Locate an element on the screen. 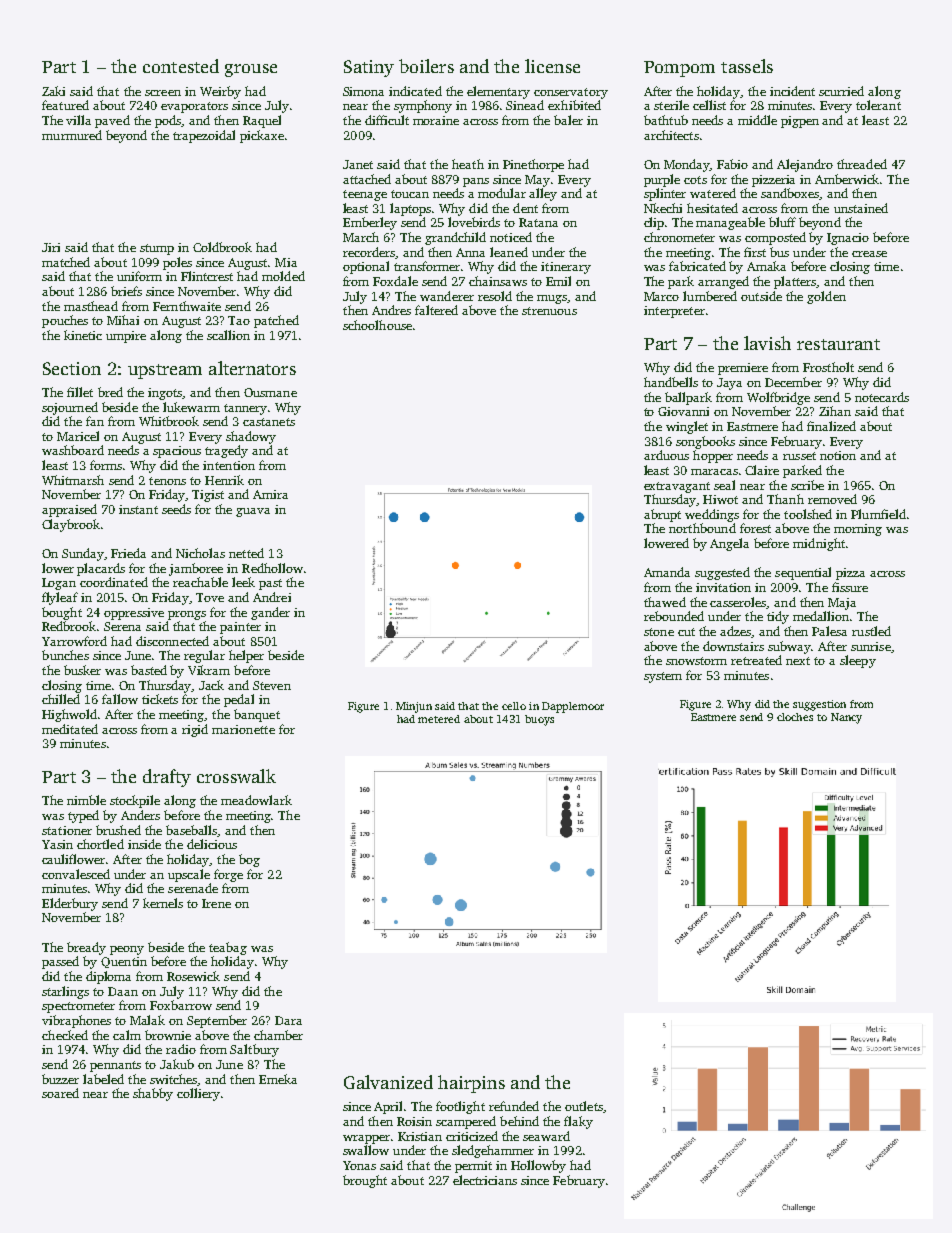 This screenshot has width=952, height=1233. Nancy is located at coordinates (846, 718).
